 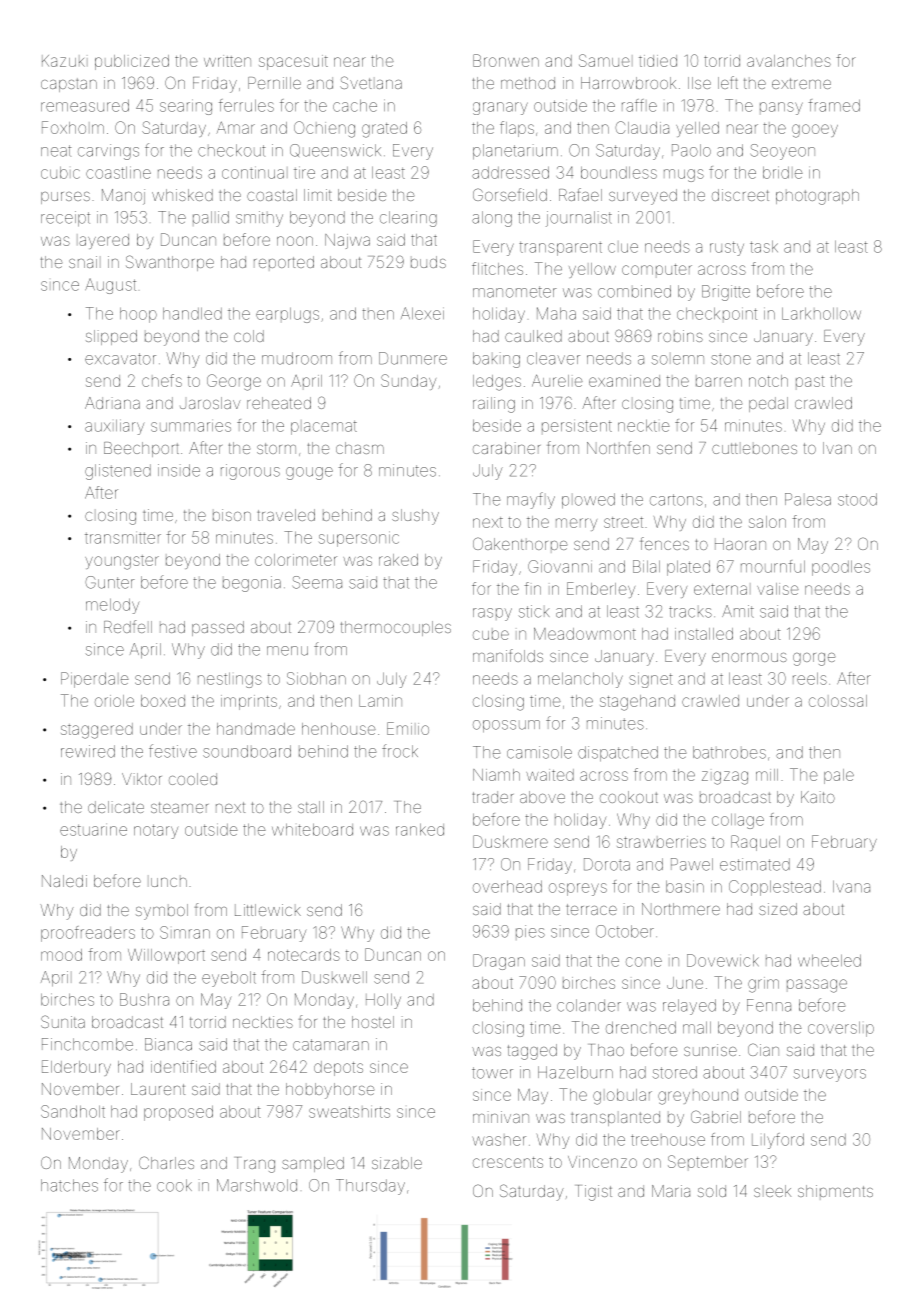 What do you see at coordinates (789, 61) in the screenshot?
I see `avalanches` at bounding box center [789, 61].
